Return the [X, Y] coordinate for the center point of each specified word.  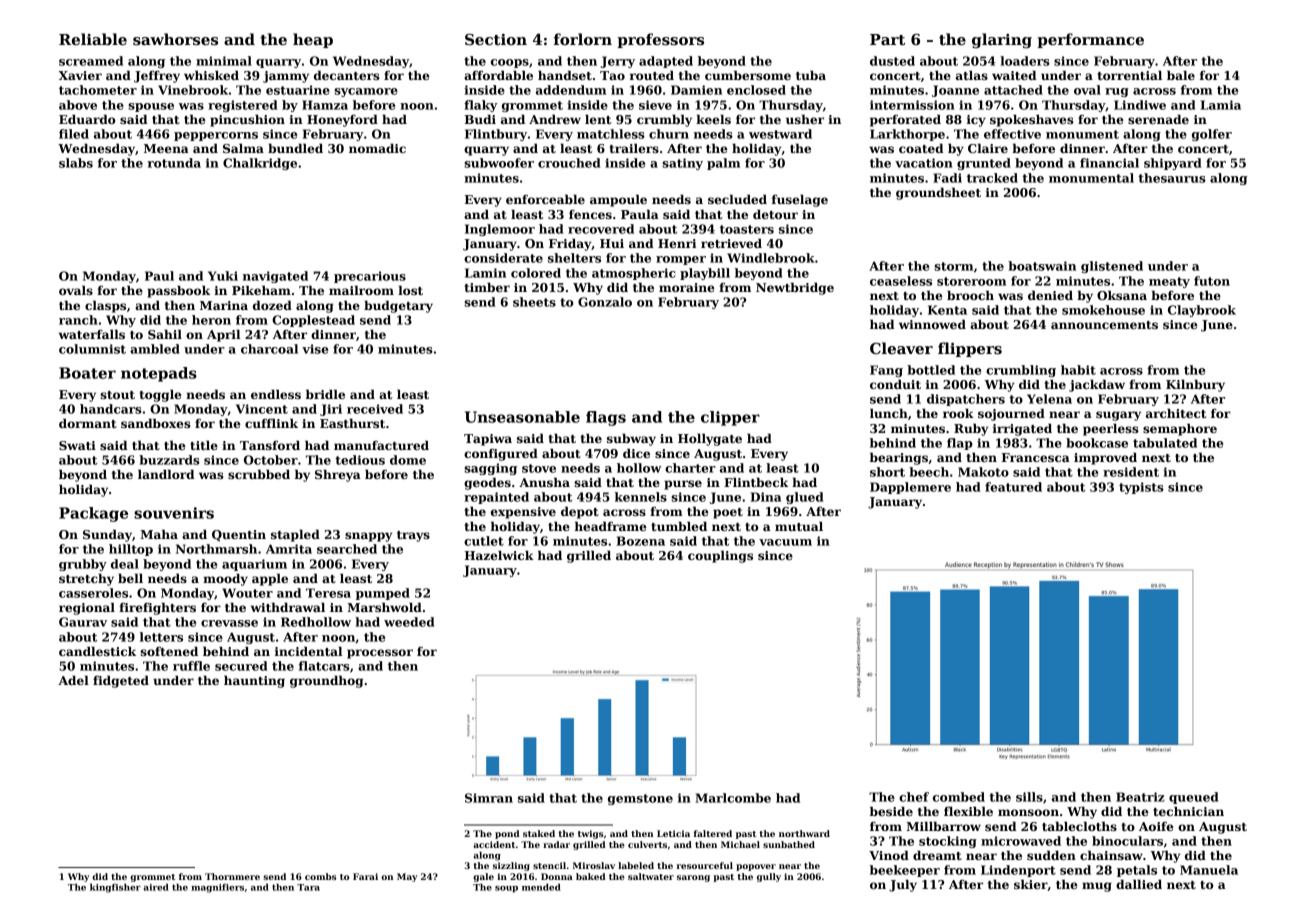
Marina [224, 305]
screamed [91, 61]
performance [1090, 40]
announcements [1104, 325]
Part [887, 39]
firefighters [157, 608]
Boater [87, 373]
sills [1029, 797]
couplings [720, 556]
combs [320, 876]
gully [769, 877]
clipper [730, 418]
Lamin [485, 273]
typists [1141, 488]
